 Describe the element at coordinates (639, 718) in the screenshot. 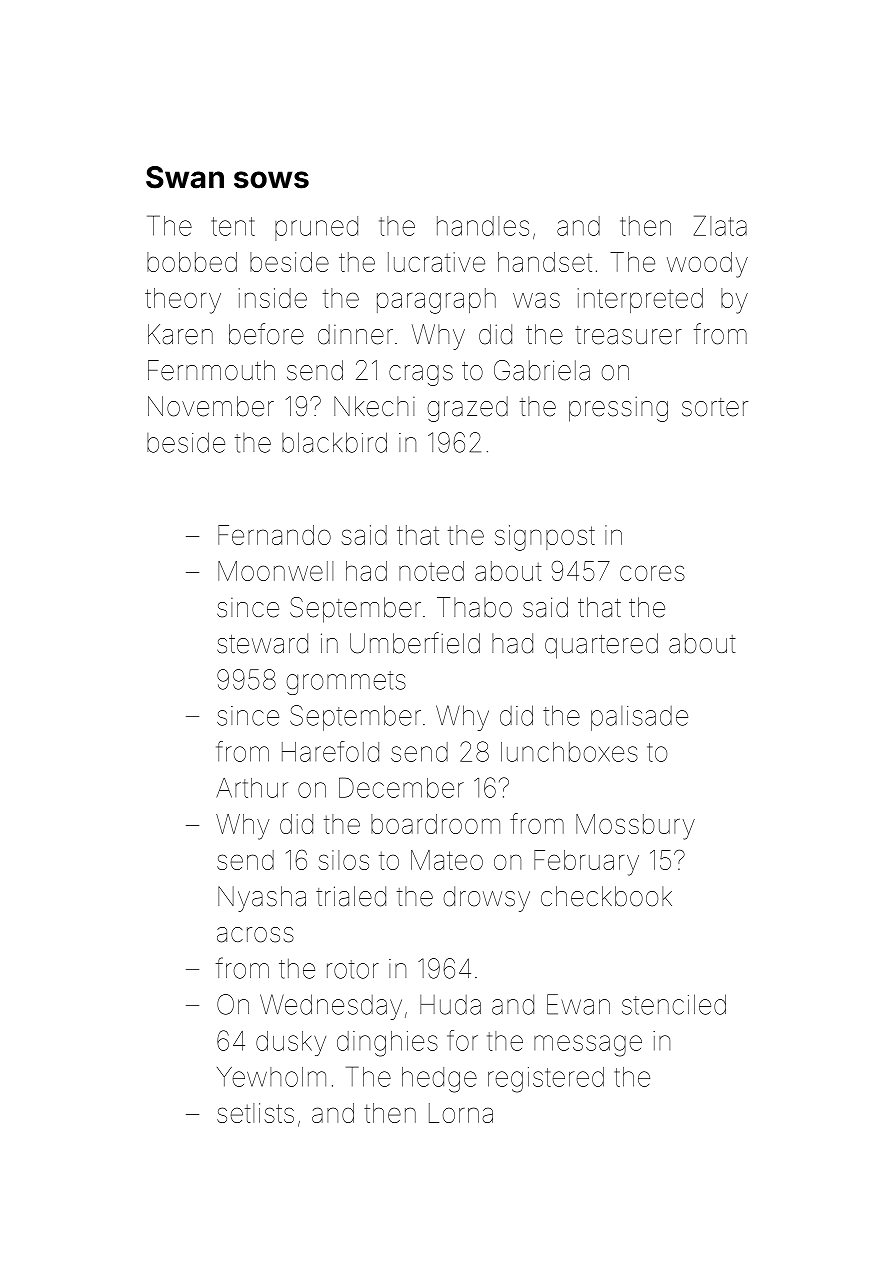

I see `palisade` at that location.
